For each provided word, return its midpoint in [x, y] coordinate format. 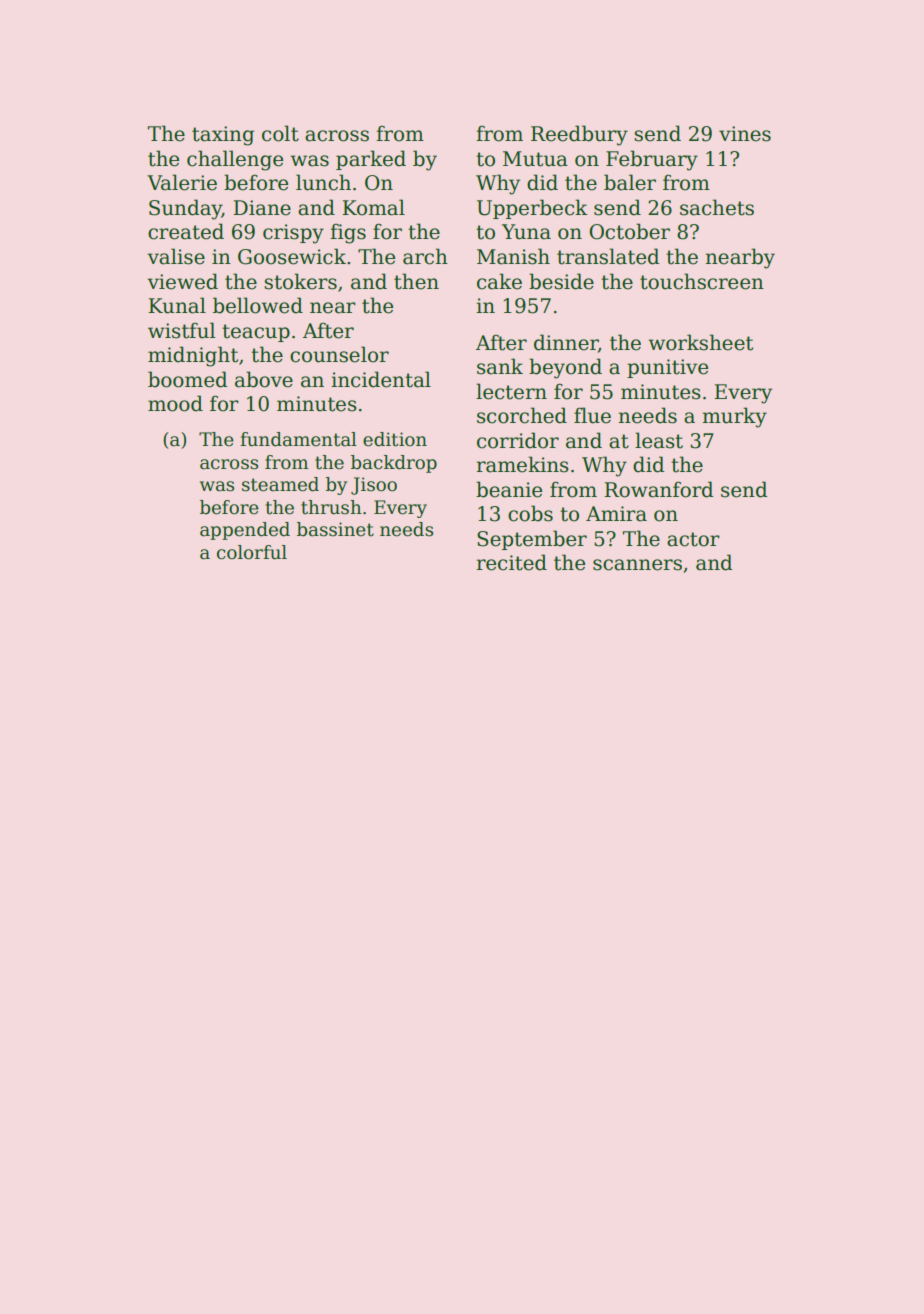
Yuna [526, 232]
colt [280, 133]
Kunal [177, 305]
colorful [252, 552]
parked [371, 160]
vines [745, 134]
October [629, 231]
